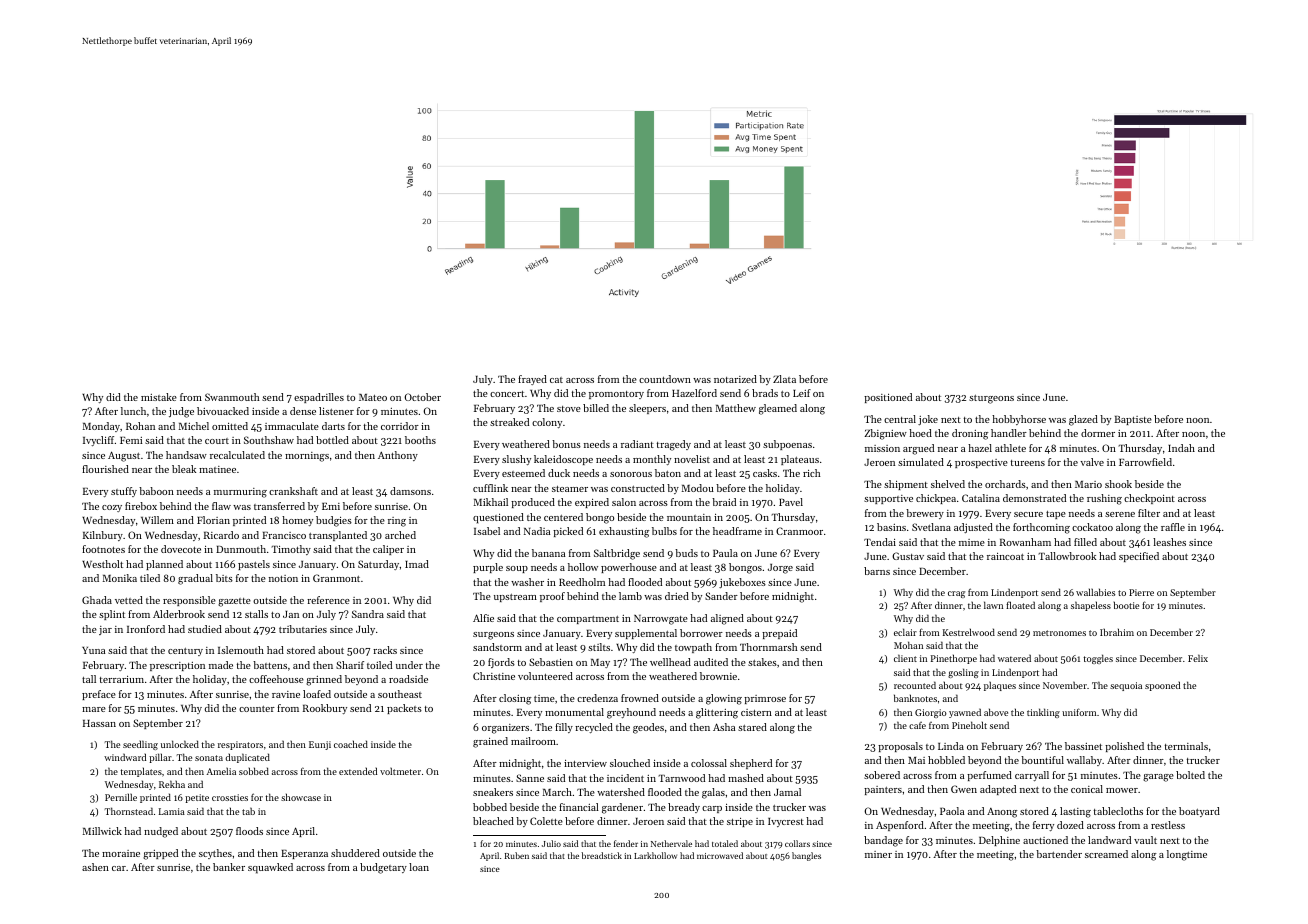  I want to click on battens, so click(270, 665).
